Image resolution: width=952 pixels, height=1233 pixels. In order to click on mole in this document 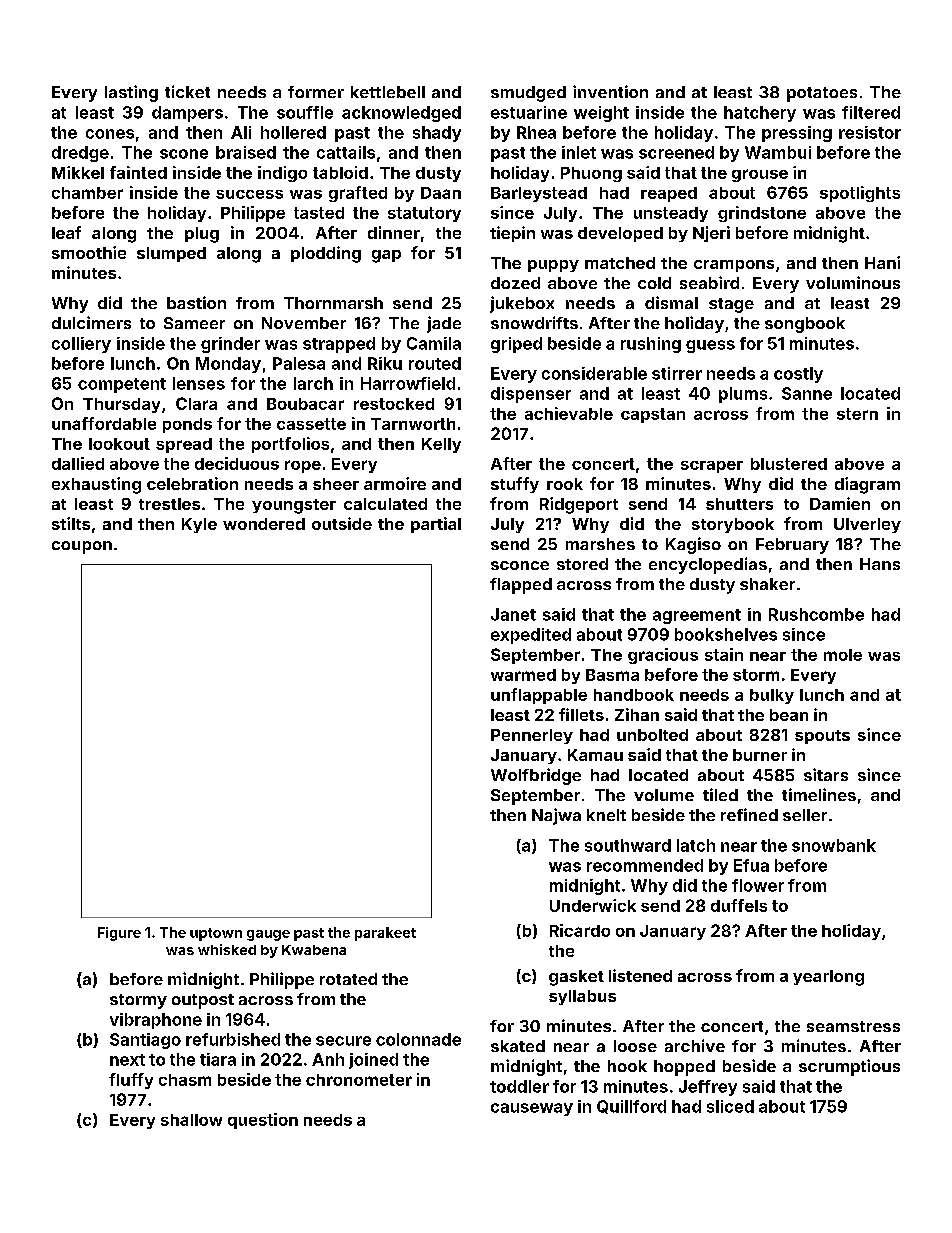, I will do `click(843, 655)`.
